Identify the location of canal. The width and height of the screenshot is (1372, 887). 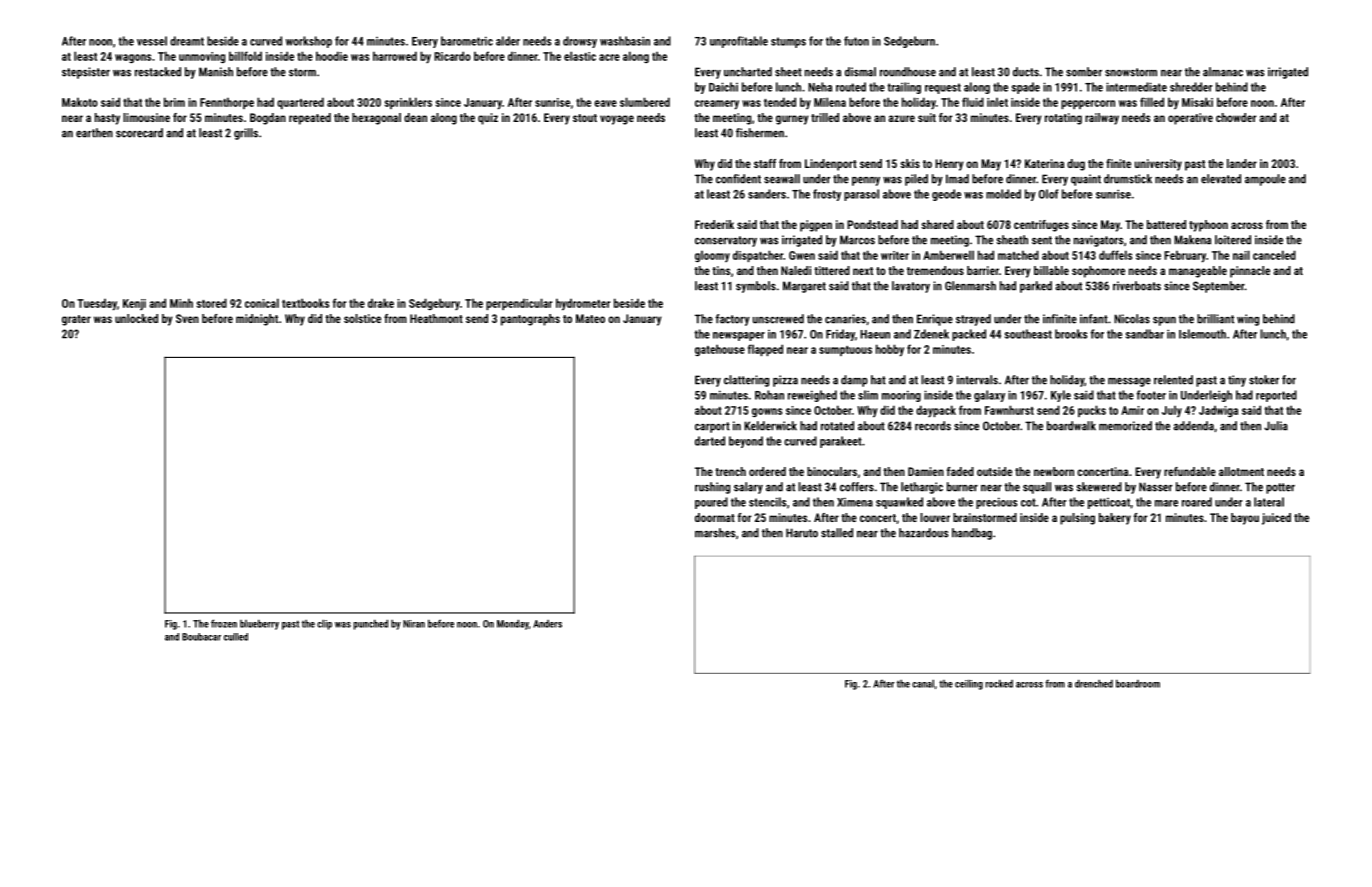
(923, 683).
